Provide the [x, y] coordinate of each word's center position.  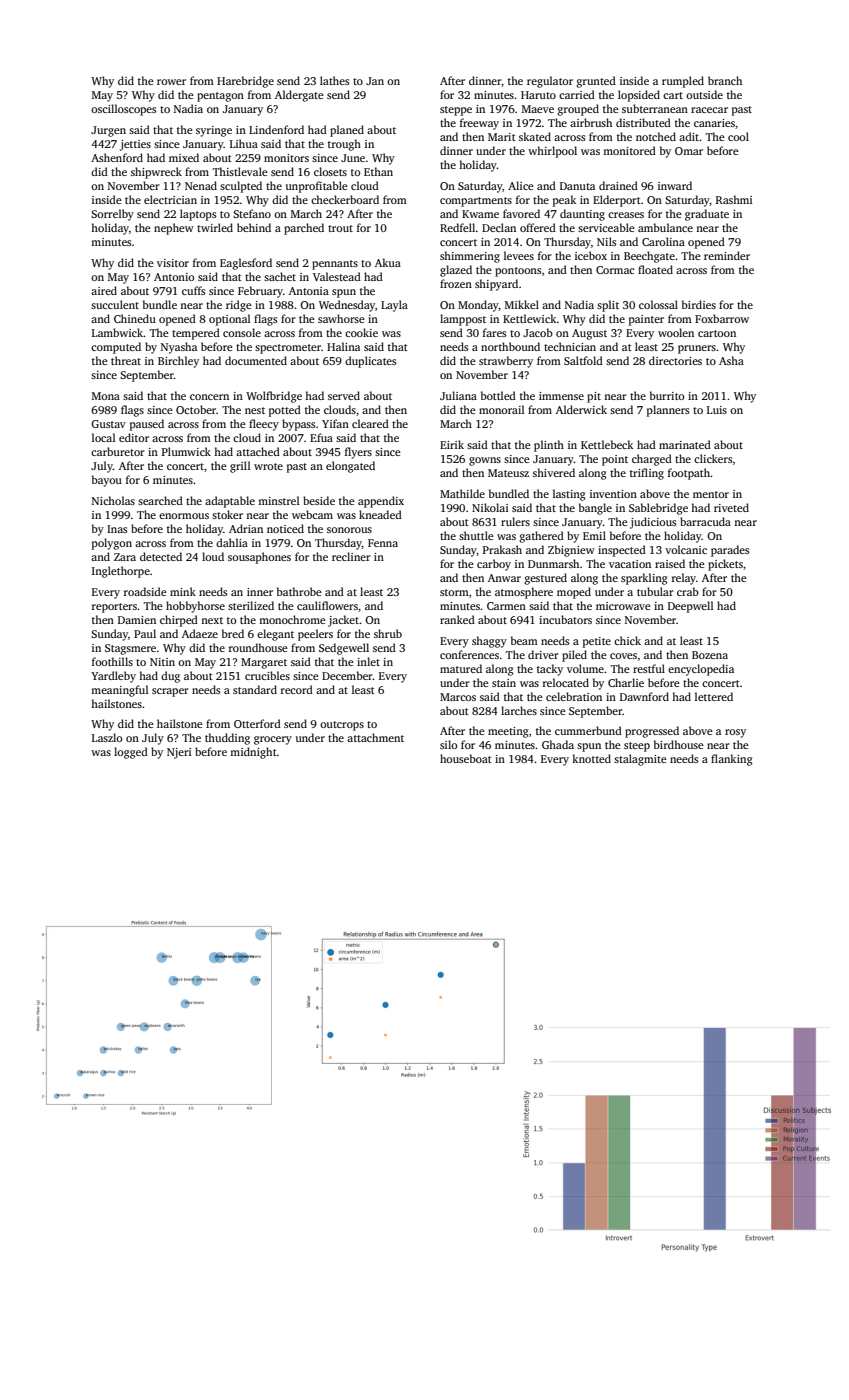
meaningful [120, 691]
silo [448, 744]
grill [240, 467]
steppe [456, 111]
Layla [394, 306]
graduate [707, 215]
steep [637, 747]
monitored [629, 150]
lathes [334, 80]
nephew [174, 229]
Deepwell [691, 607]
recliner [351, 556]
